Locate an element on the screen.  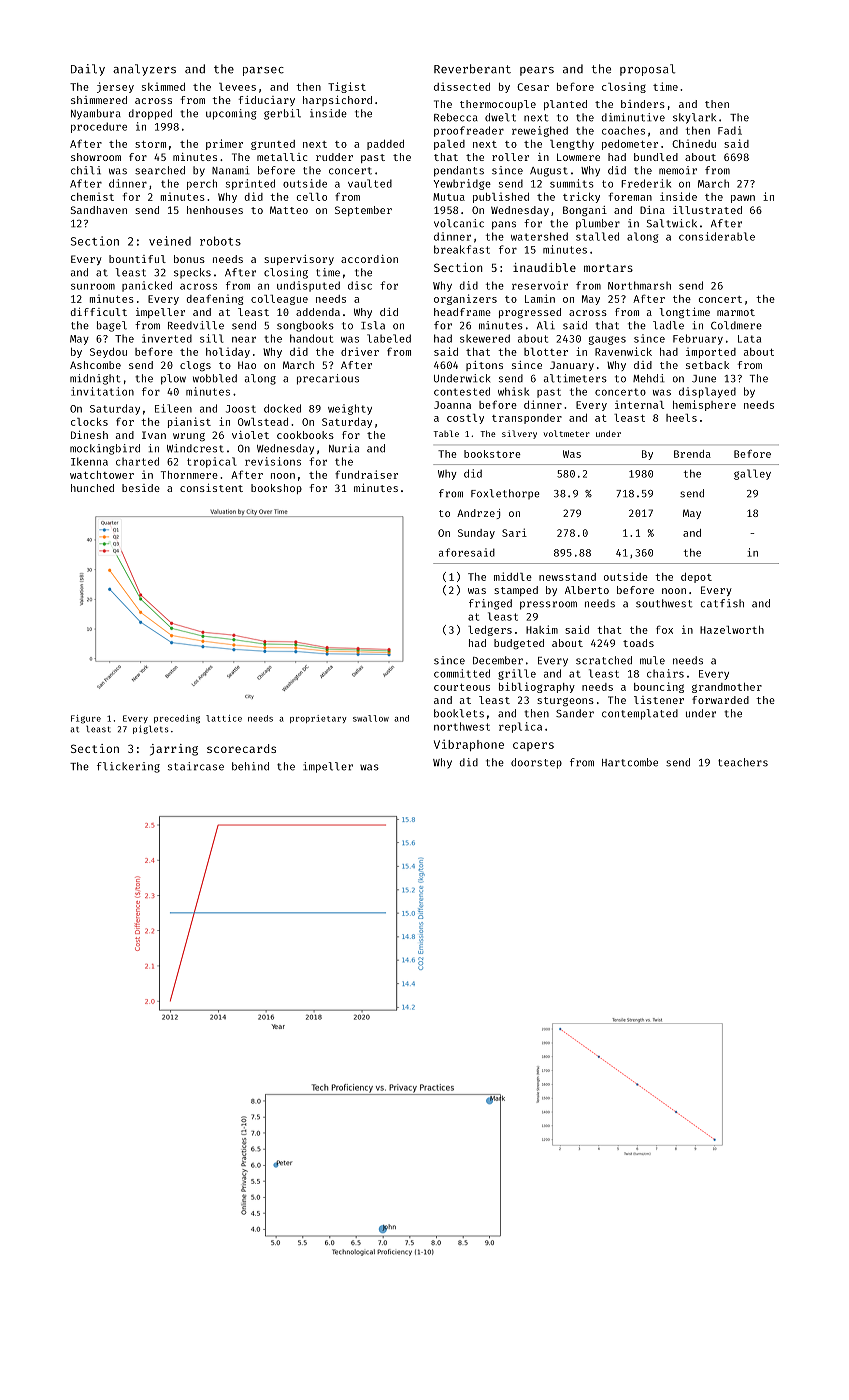
fundraiser is located at coordinates (366, 474).
